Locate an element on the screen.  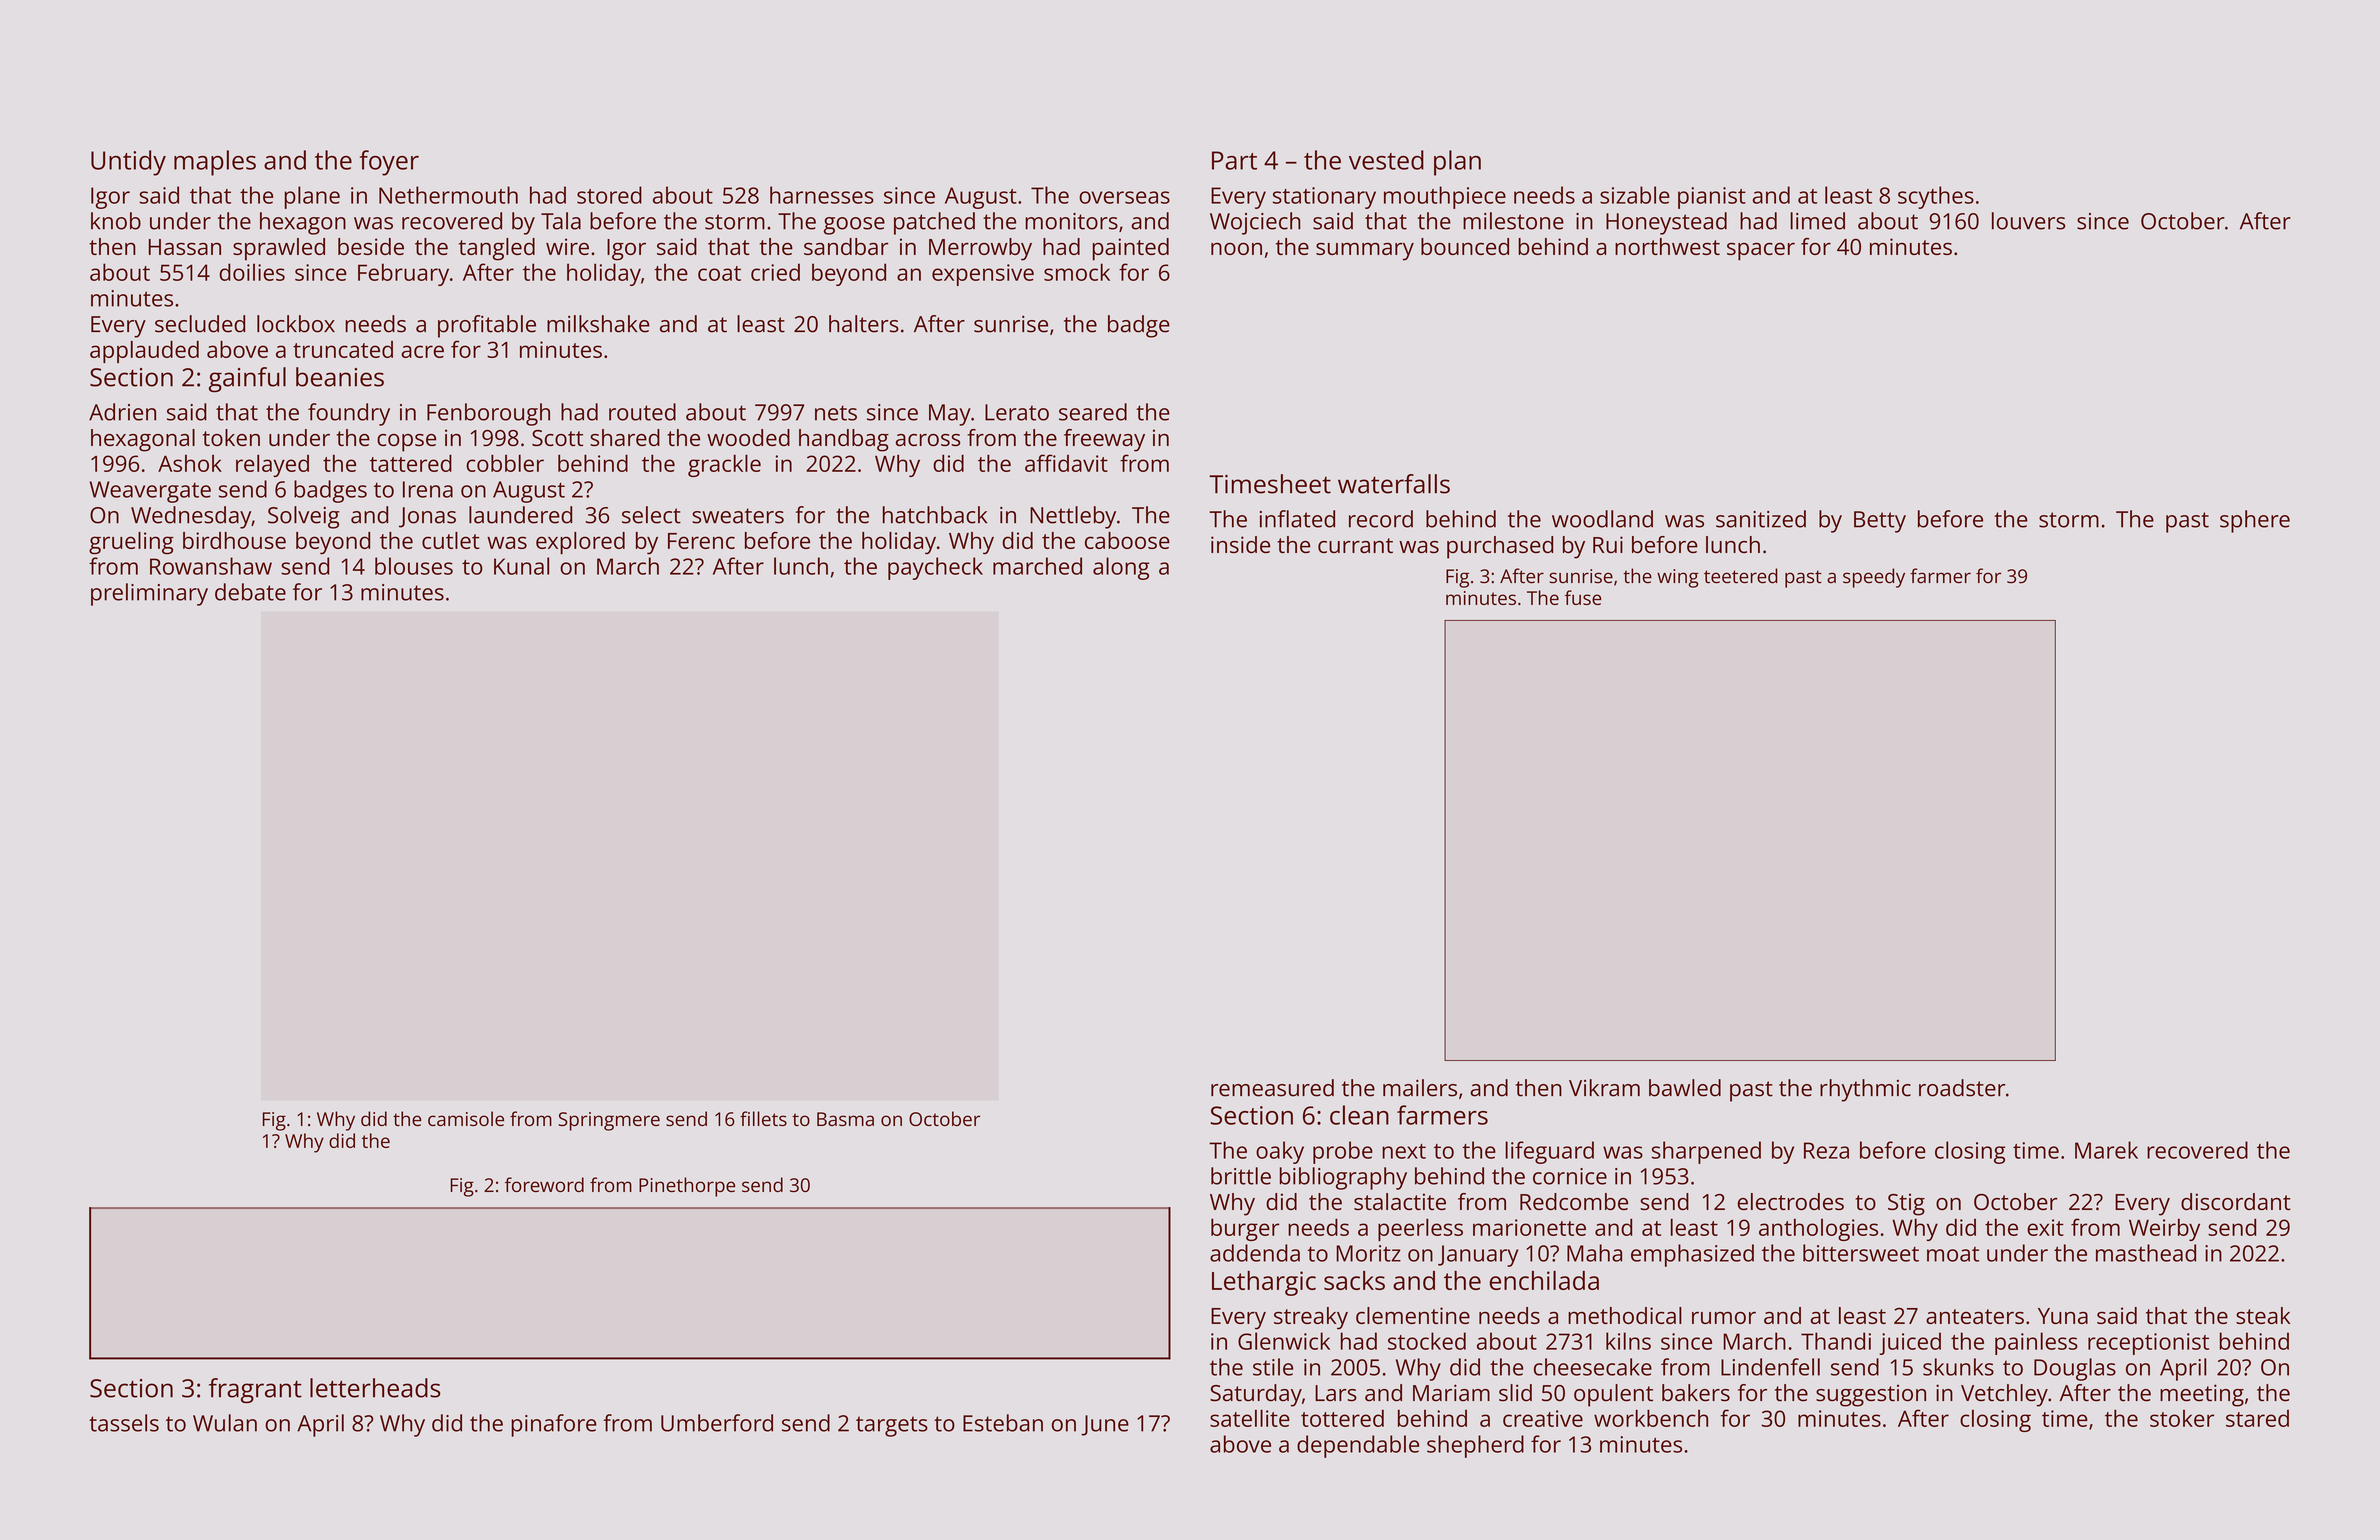
louvers is located at coordinates (2028, 221).
